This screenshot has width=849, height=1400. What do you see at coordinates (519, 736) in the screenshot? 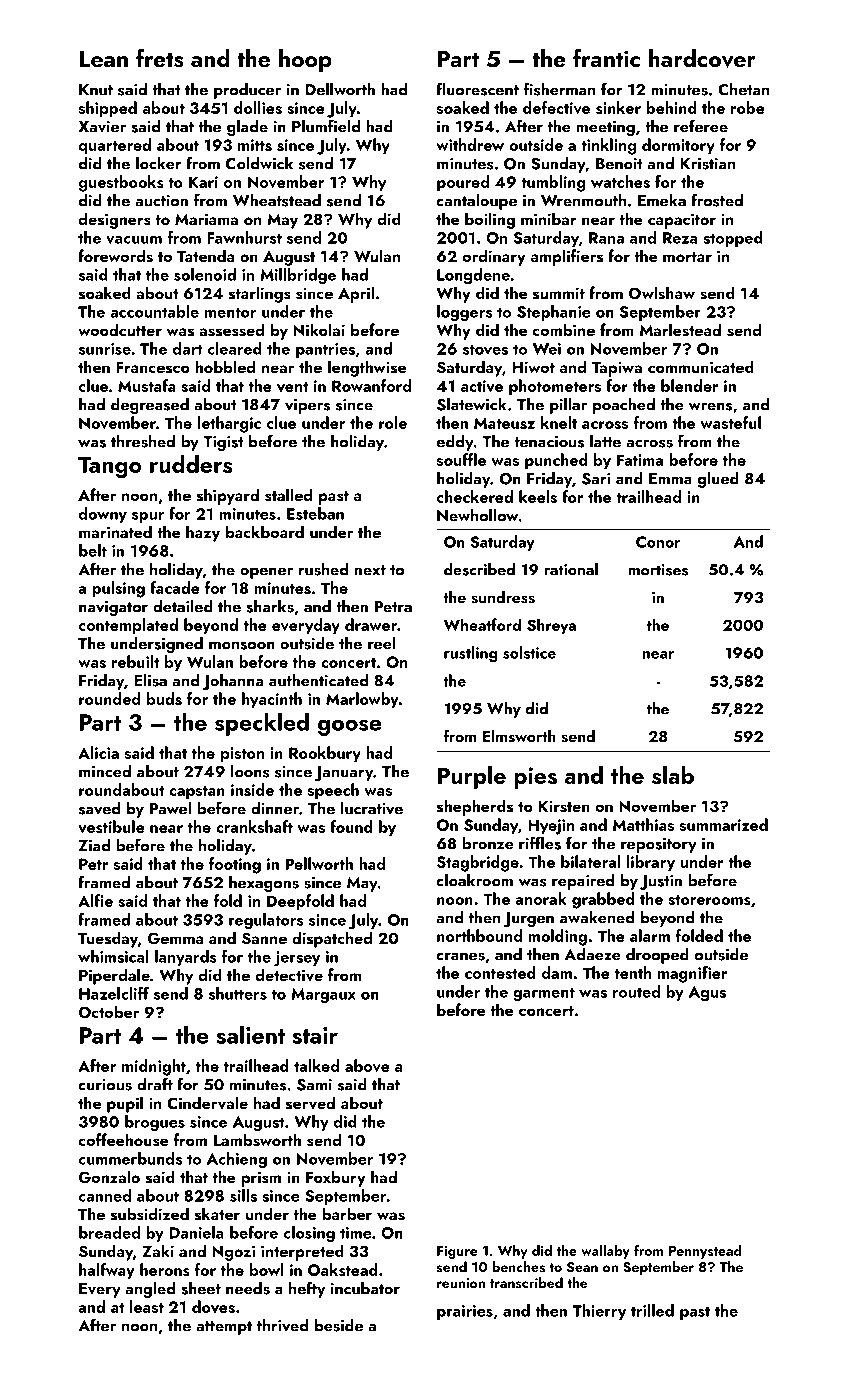
I see `Elmsworth` at bounding box center [519, 736].
